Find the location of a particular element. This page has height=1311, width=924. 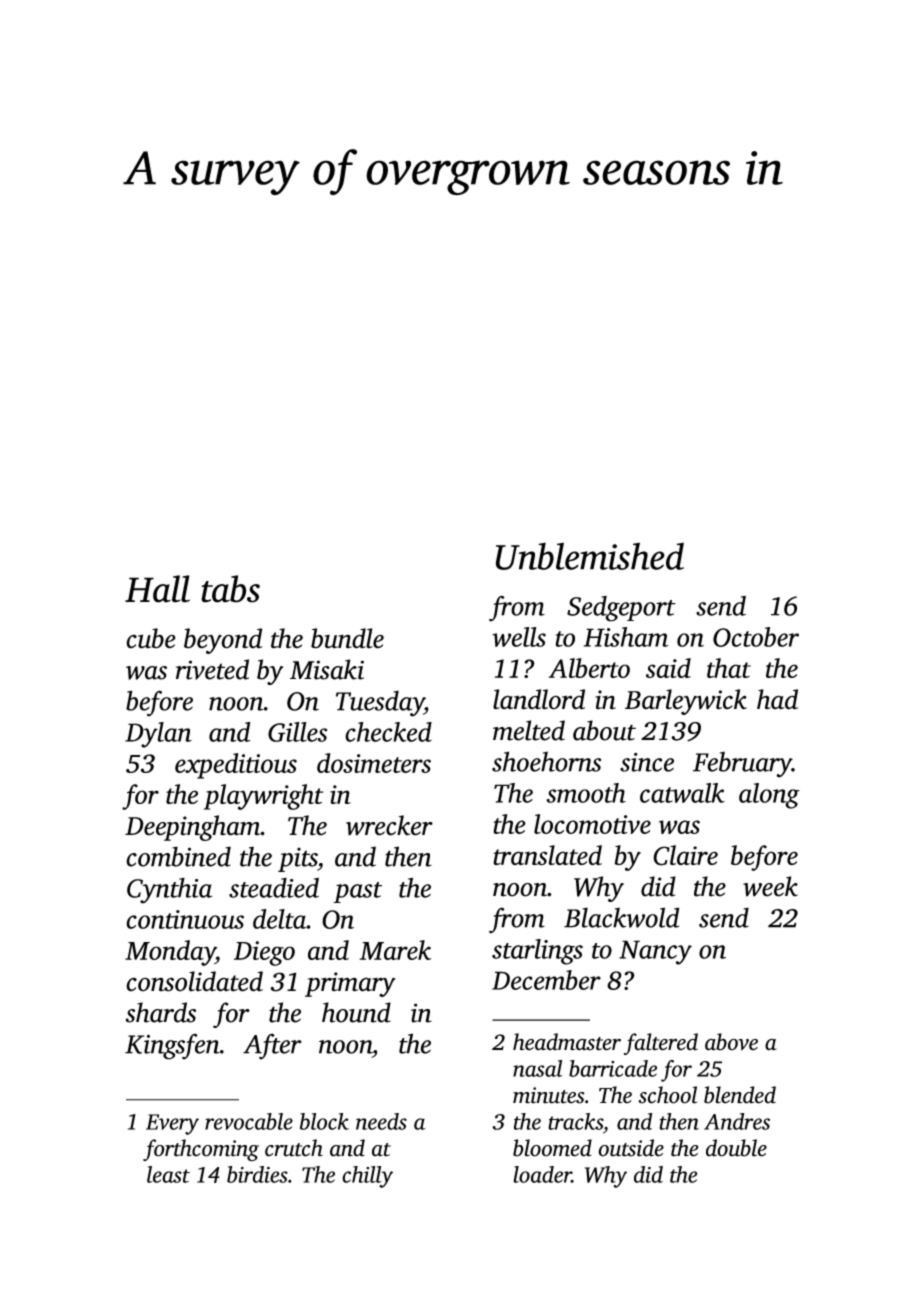

Unblemished is located at coordinates (589, 556).
